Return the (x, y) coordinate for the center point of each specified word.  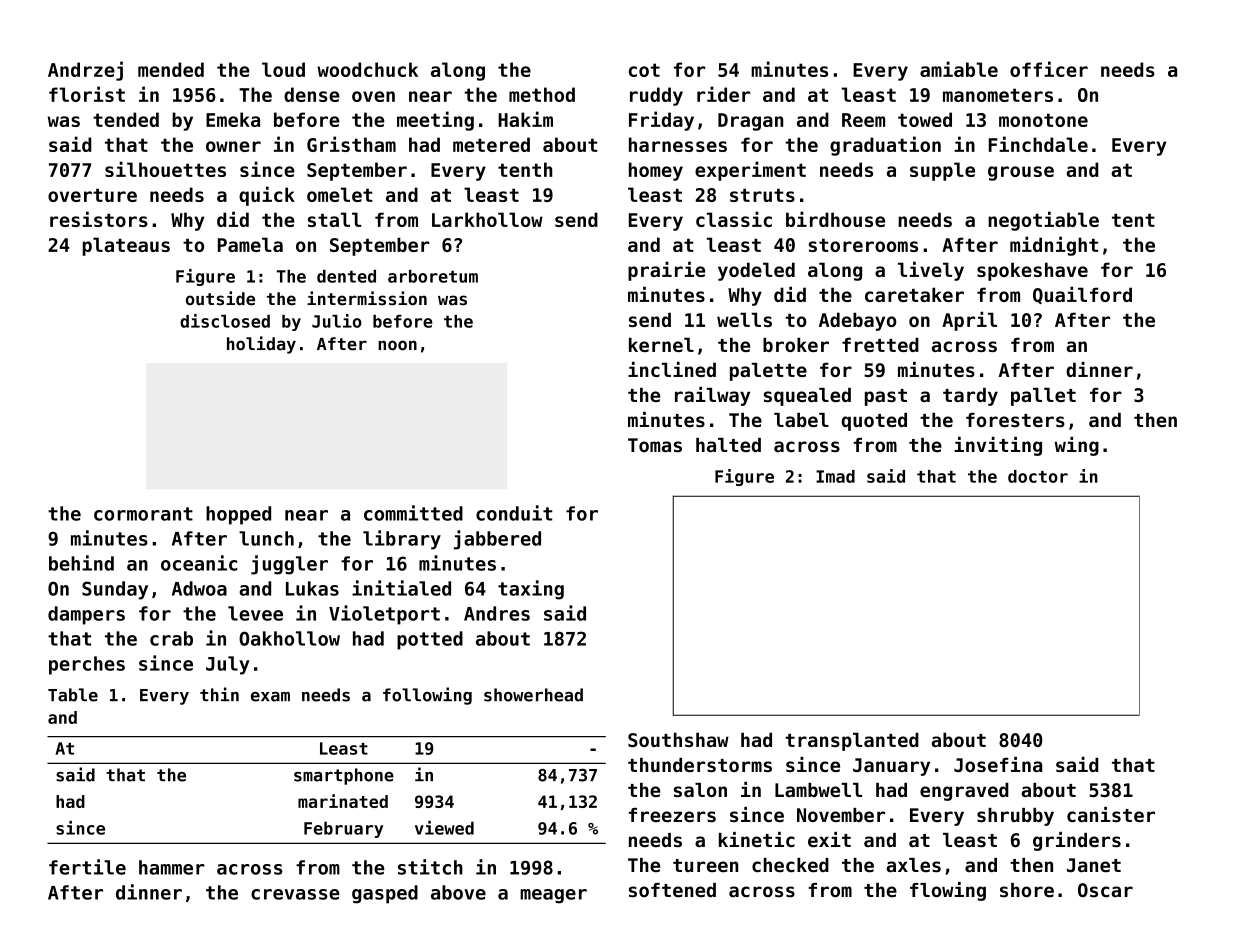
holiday (261, 345)
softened (672, 890)
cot (644, 70)
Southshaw (678, 740)
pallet (1043, 397)
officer (1049, 69)
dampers (86, 615)
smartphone (344, 776)
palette (768, 372)
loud (283, 69)
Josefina (998, 764)
